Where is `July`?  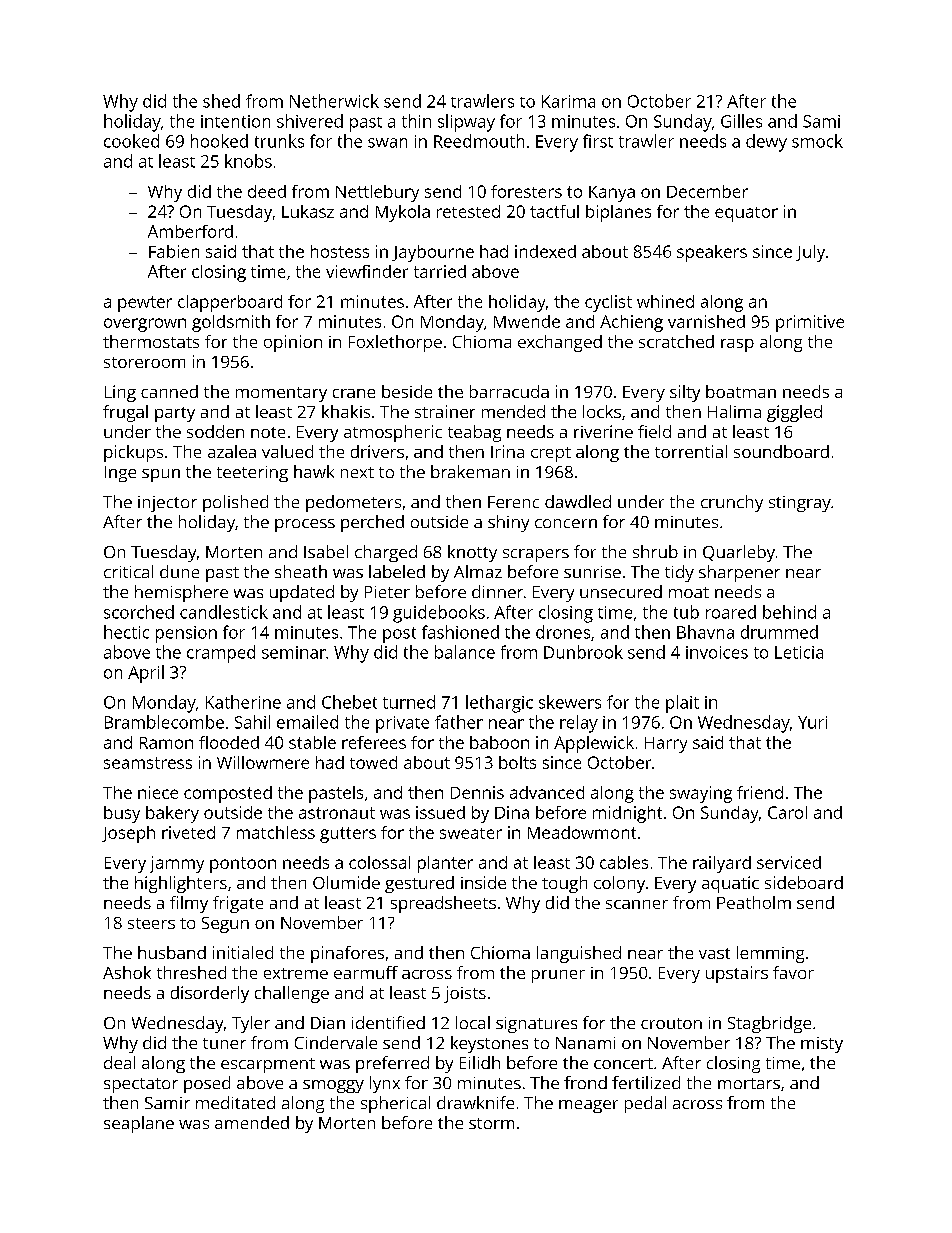
July is located at coordinates (810, 253).
